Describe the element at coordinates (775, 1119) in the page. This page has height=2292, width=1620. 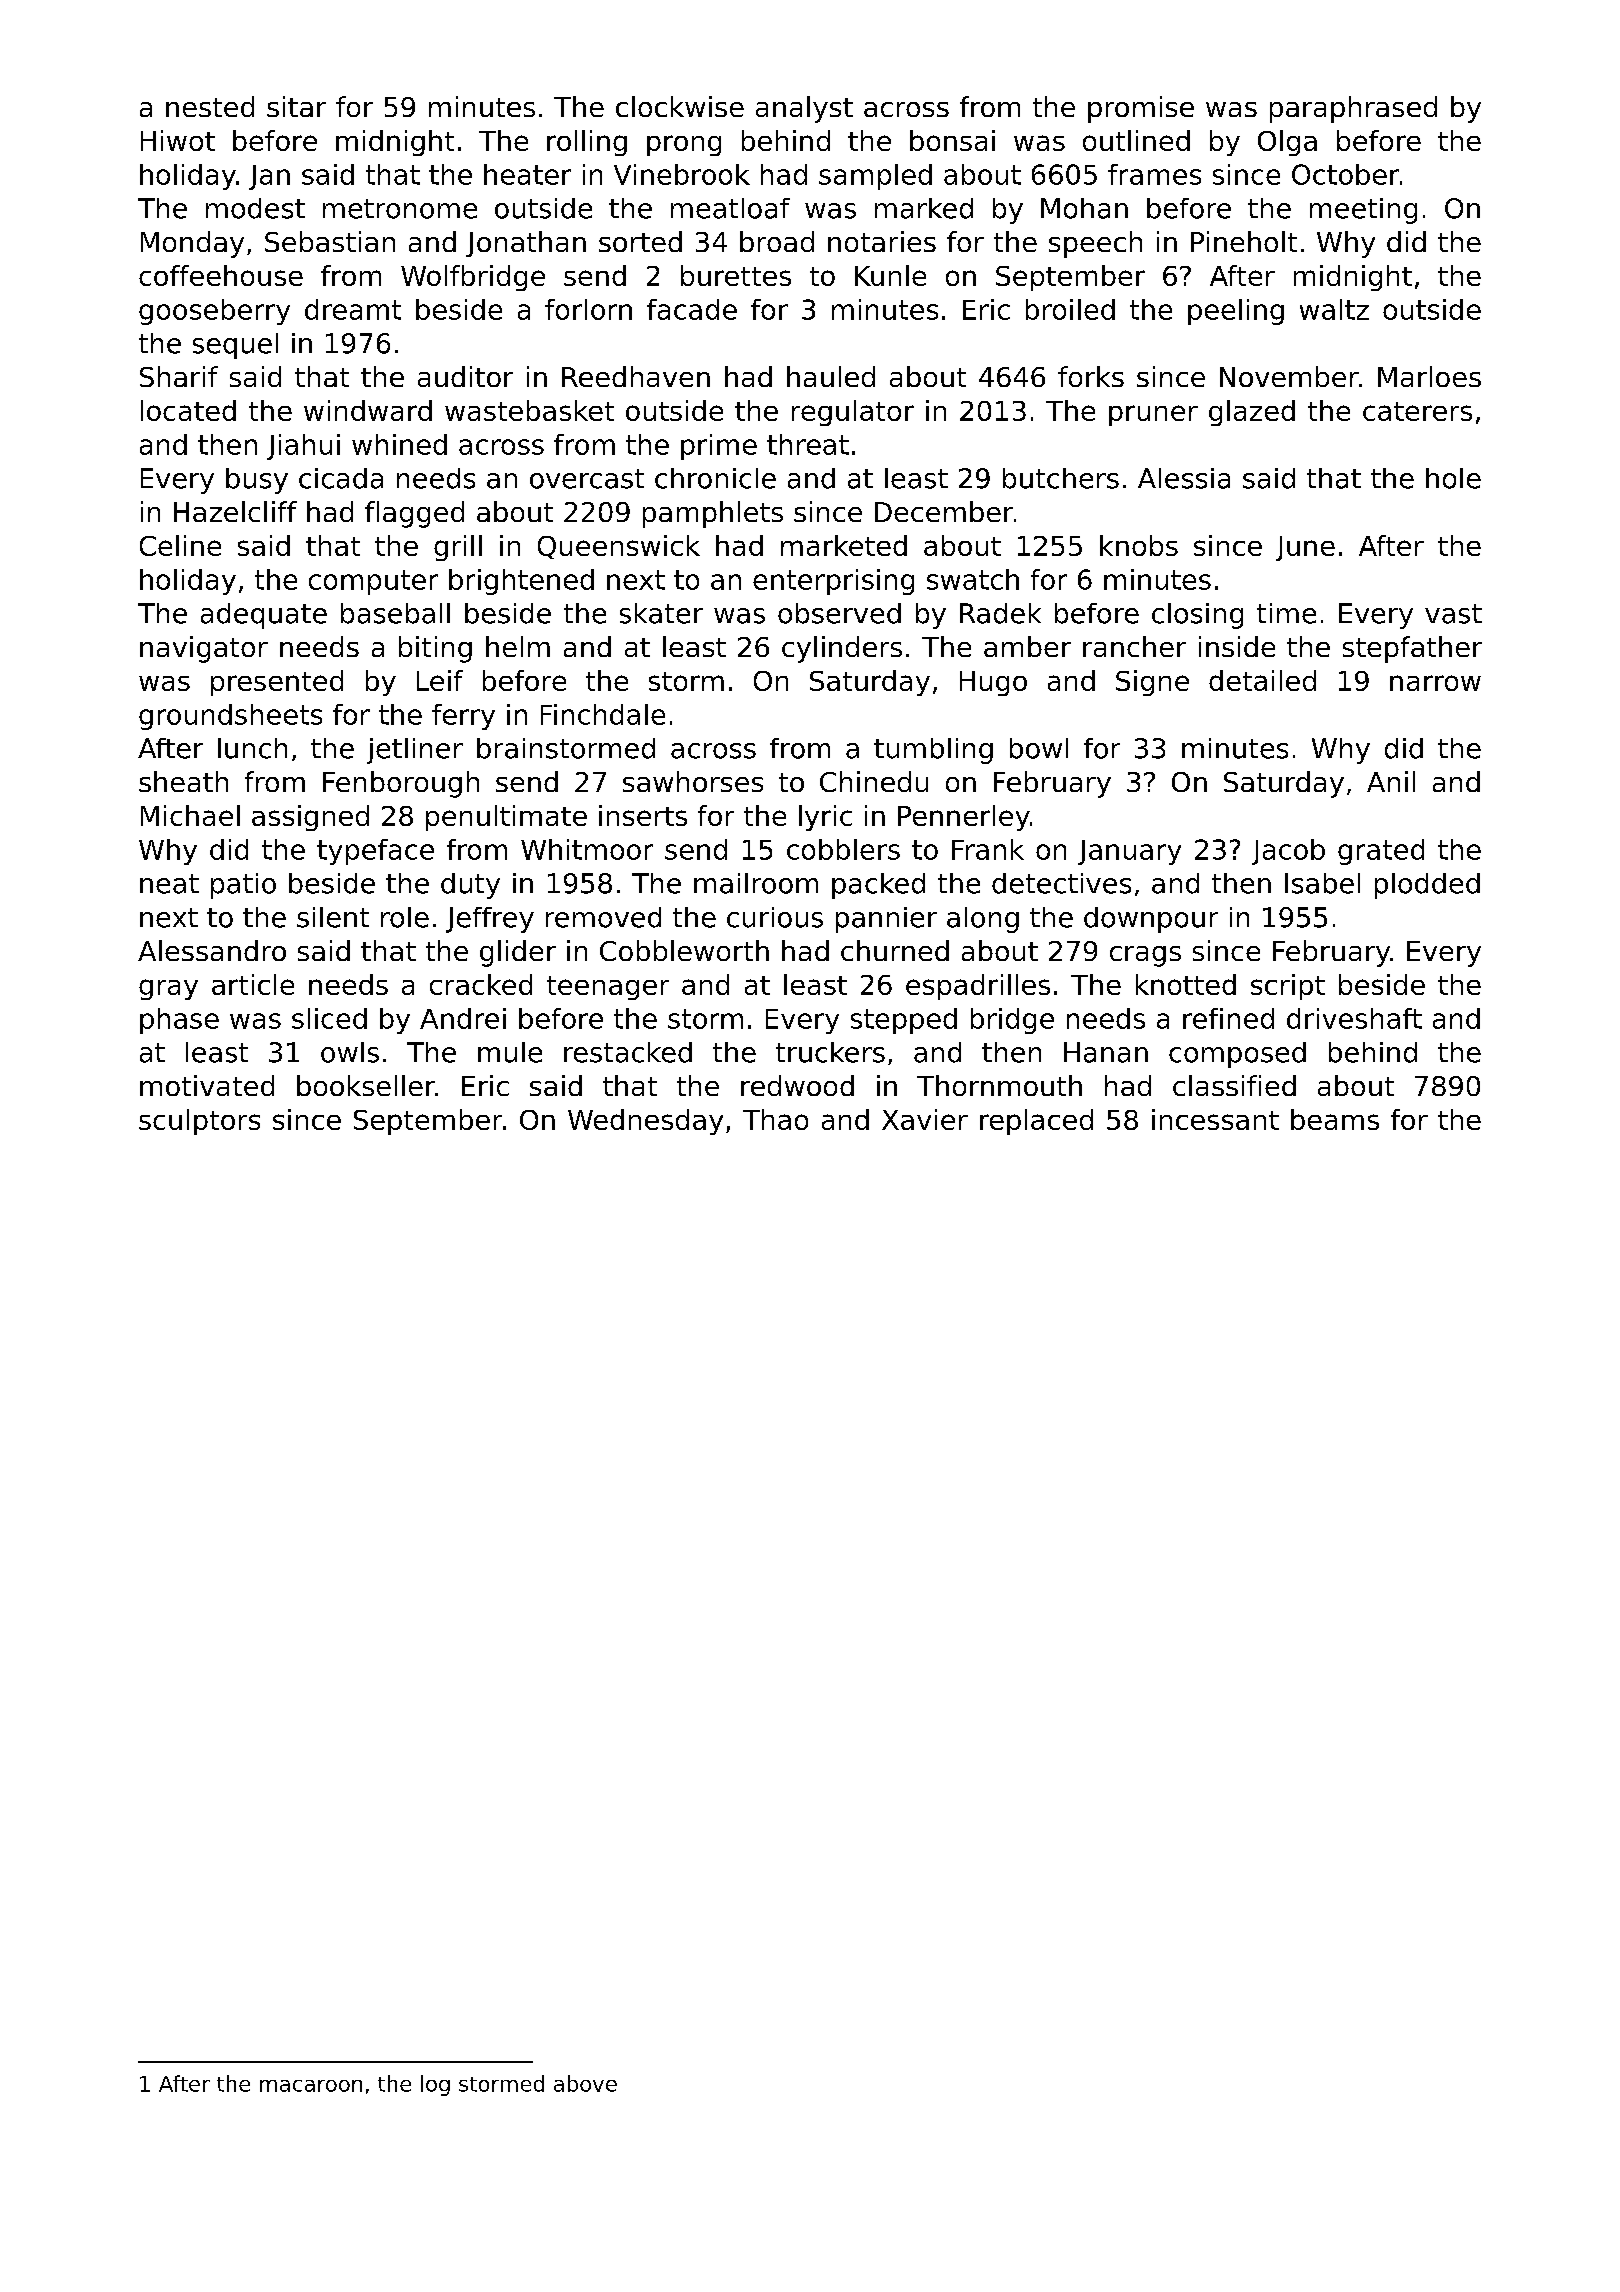
I see `Thao` at that location.
